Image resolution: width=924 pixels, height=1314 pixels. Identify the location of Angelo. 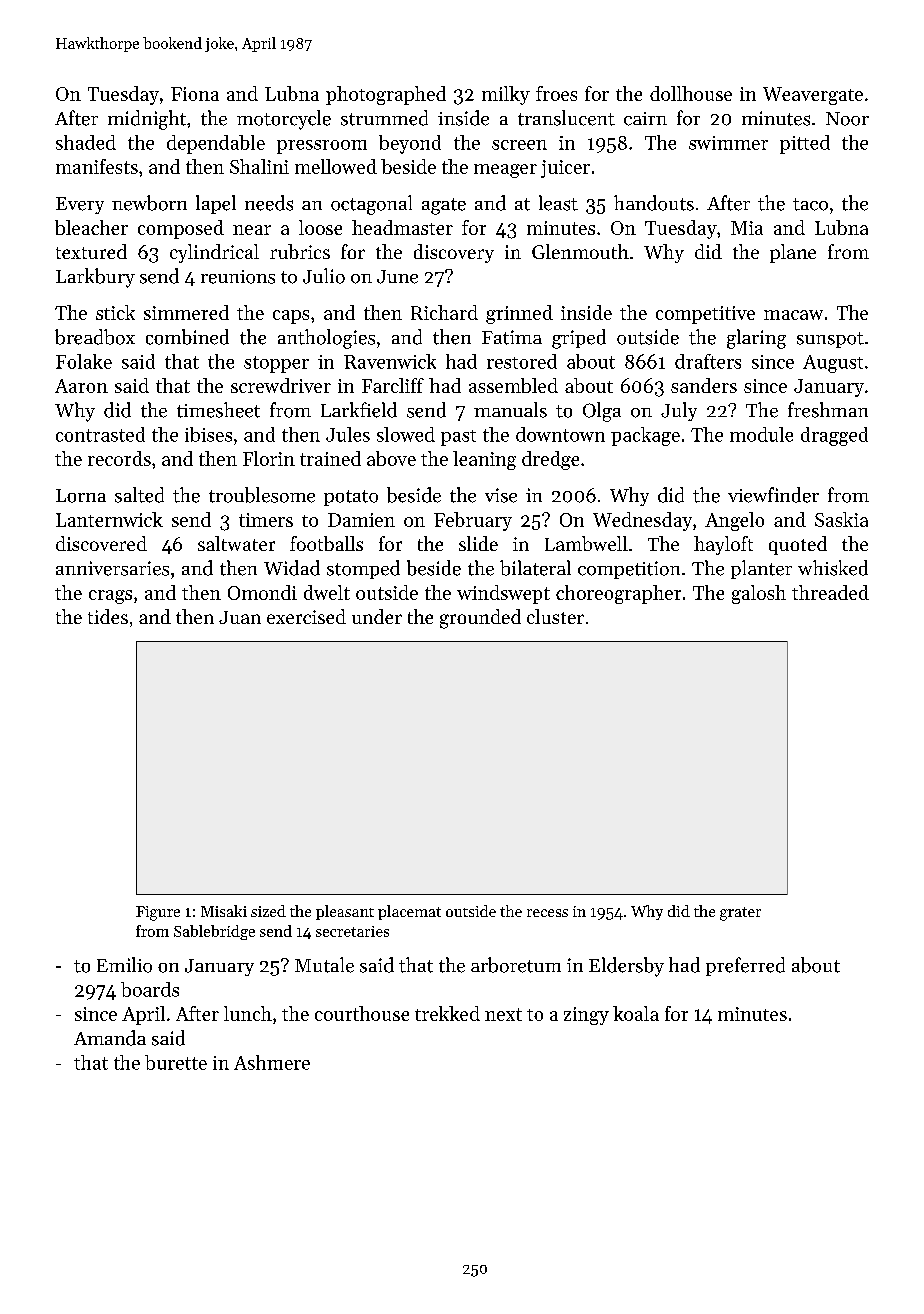
(734, 521).
